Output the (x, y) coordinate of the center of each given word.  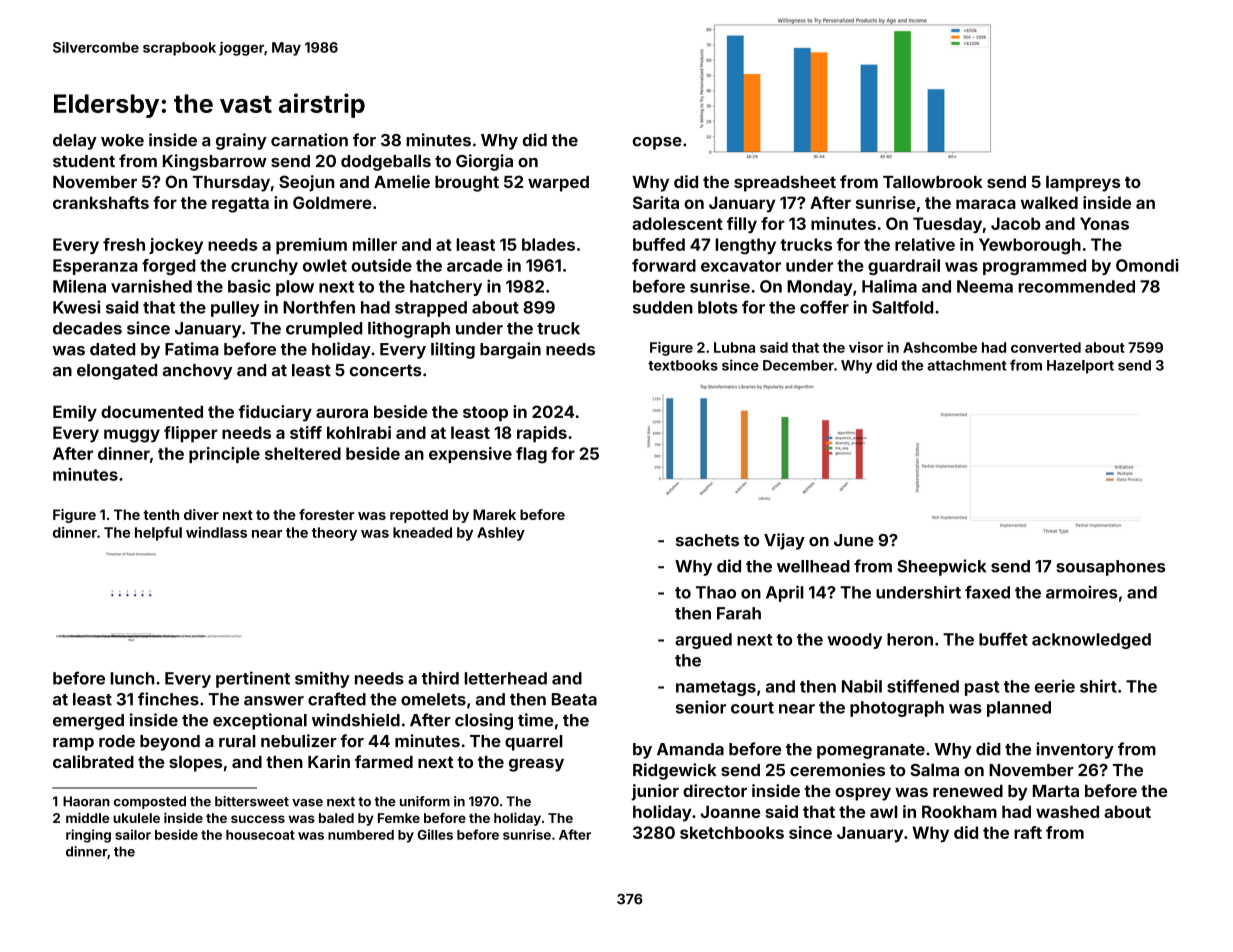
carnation (309, 140)
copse (657, 143)
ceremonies (837, 770)
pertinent (253, 679)
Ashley (501, 534)
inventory (1075, 750)
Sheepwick (941, 567)
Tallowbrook (933, 181)
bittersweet (252, 801)
